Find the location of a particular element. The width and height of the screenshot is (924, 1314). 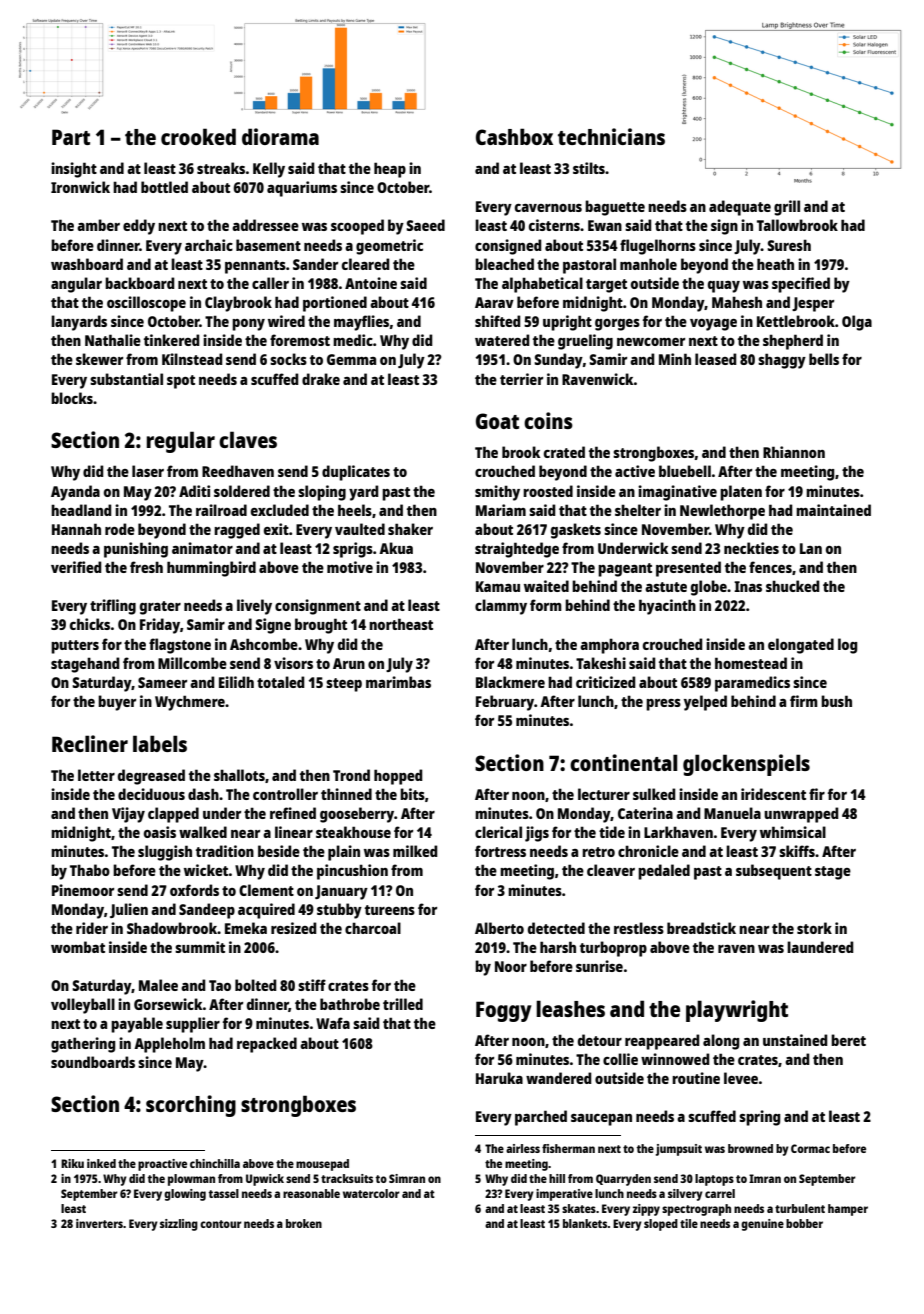

skewer is located at coordinates (99, 359).
